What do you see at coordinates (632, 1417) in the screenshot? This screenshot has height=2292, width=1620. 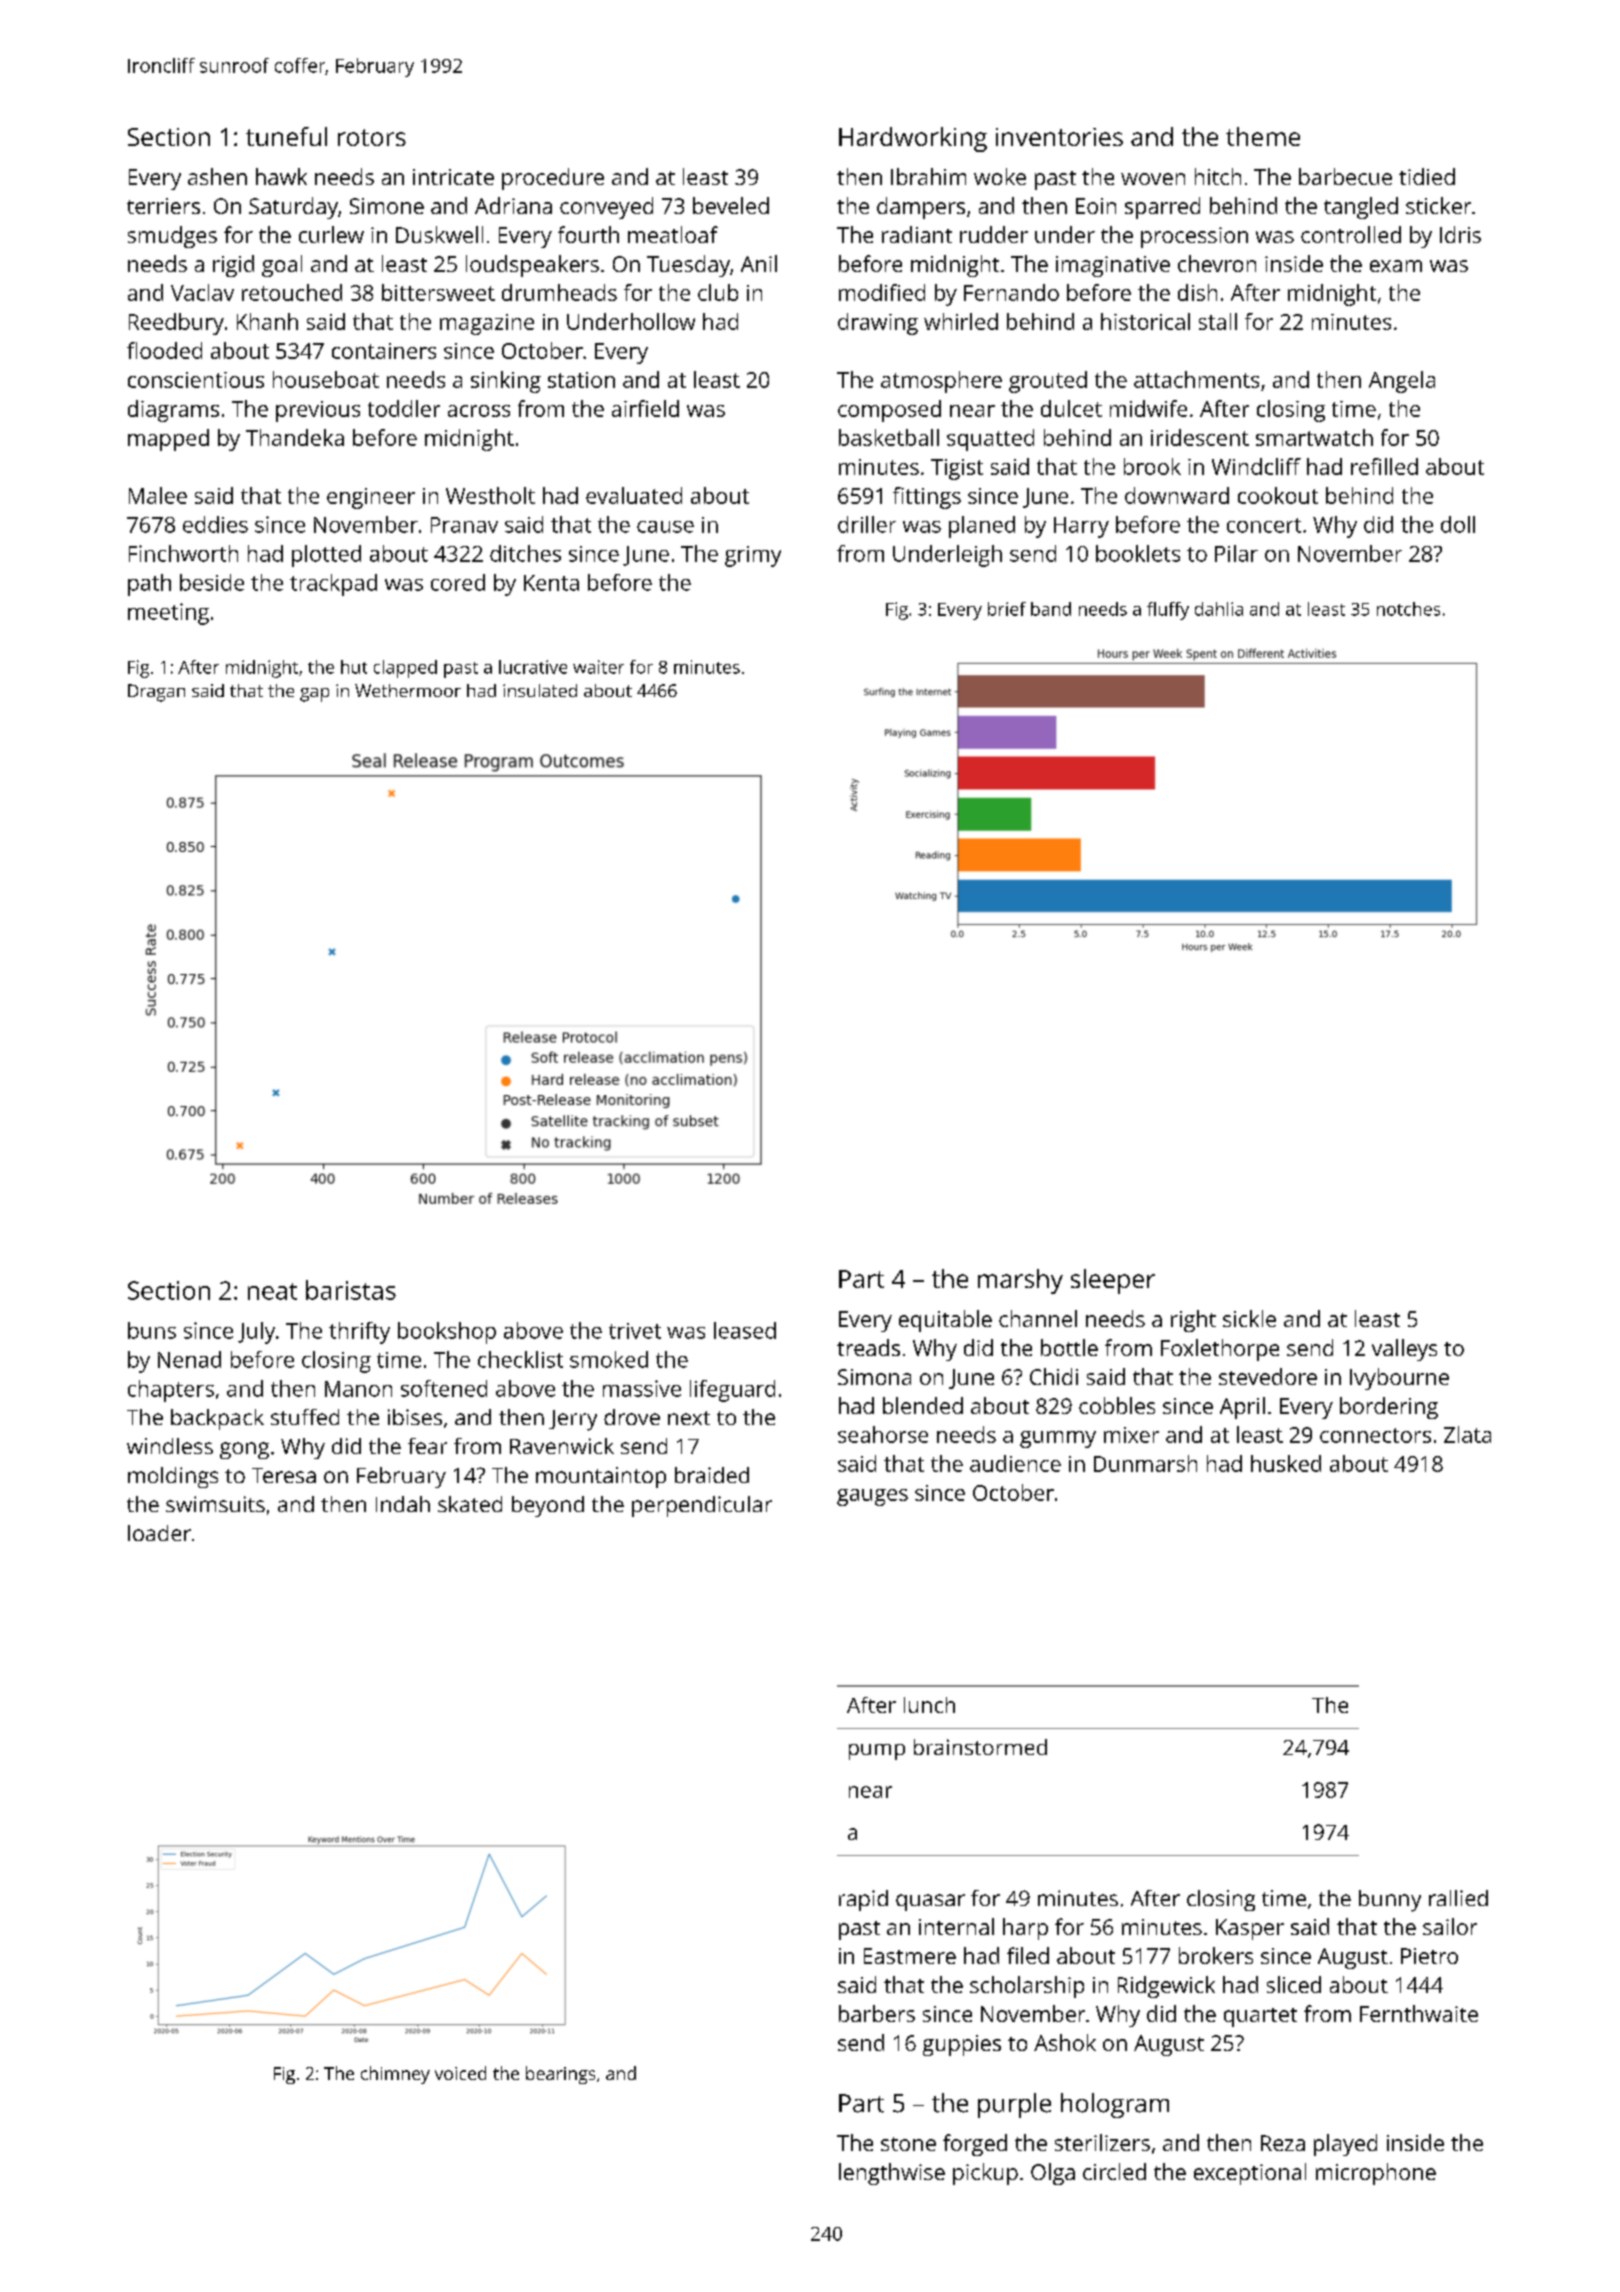 I see `drove` at bounding box center [632, 1417].
